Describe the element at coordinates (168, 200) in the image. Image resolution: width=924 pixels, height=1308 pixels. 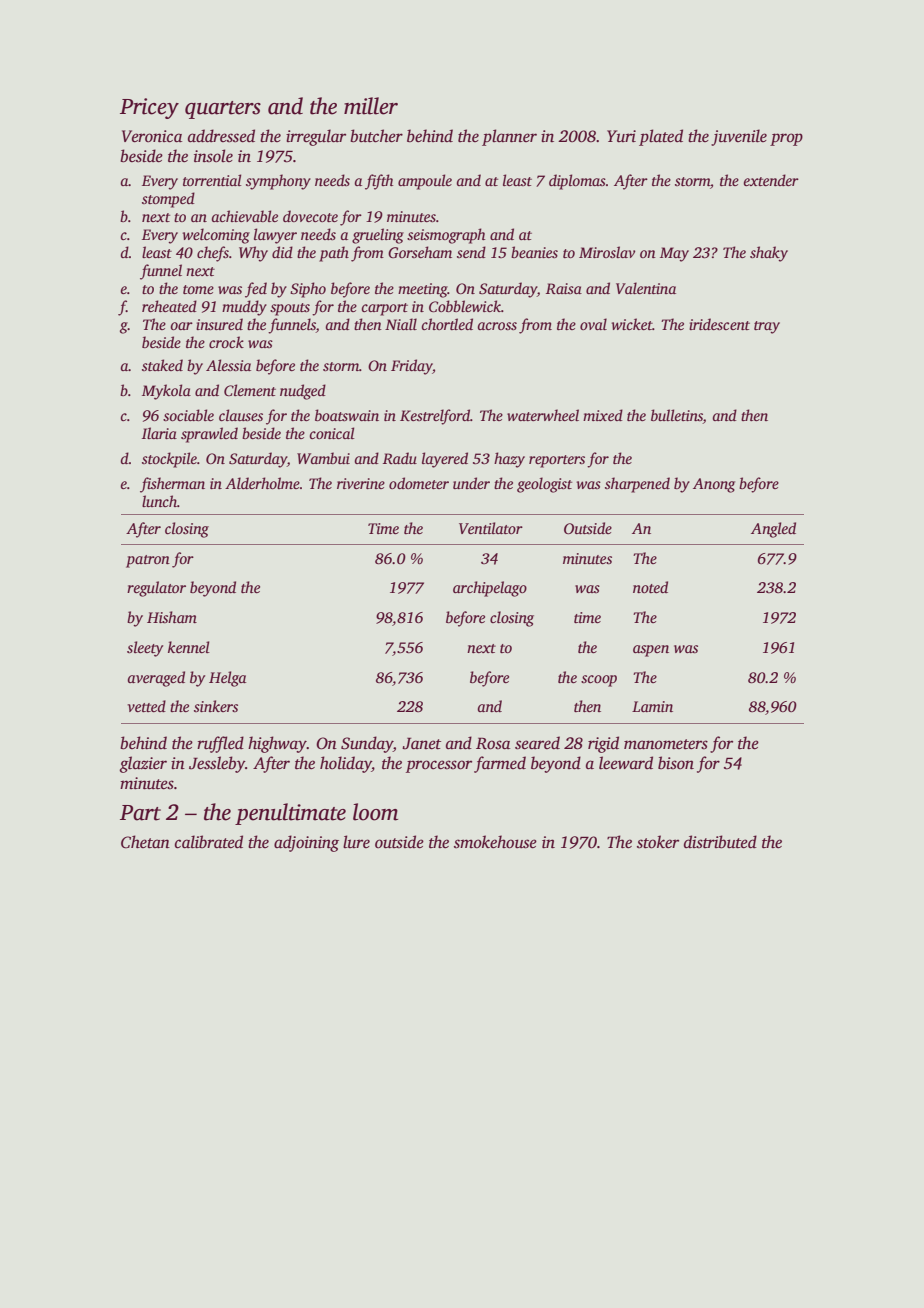
I see `stomped` at that location.
